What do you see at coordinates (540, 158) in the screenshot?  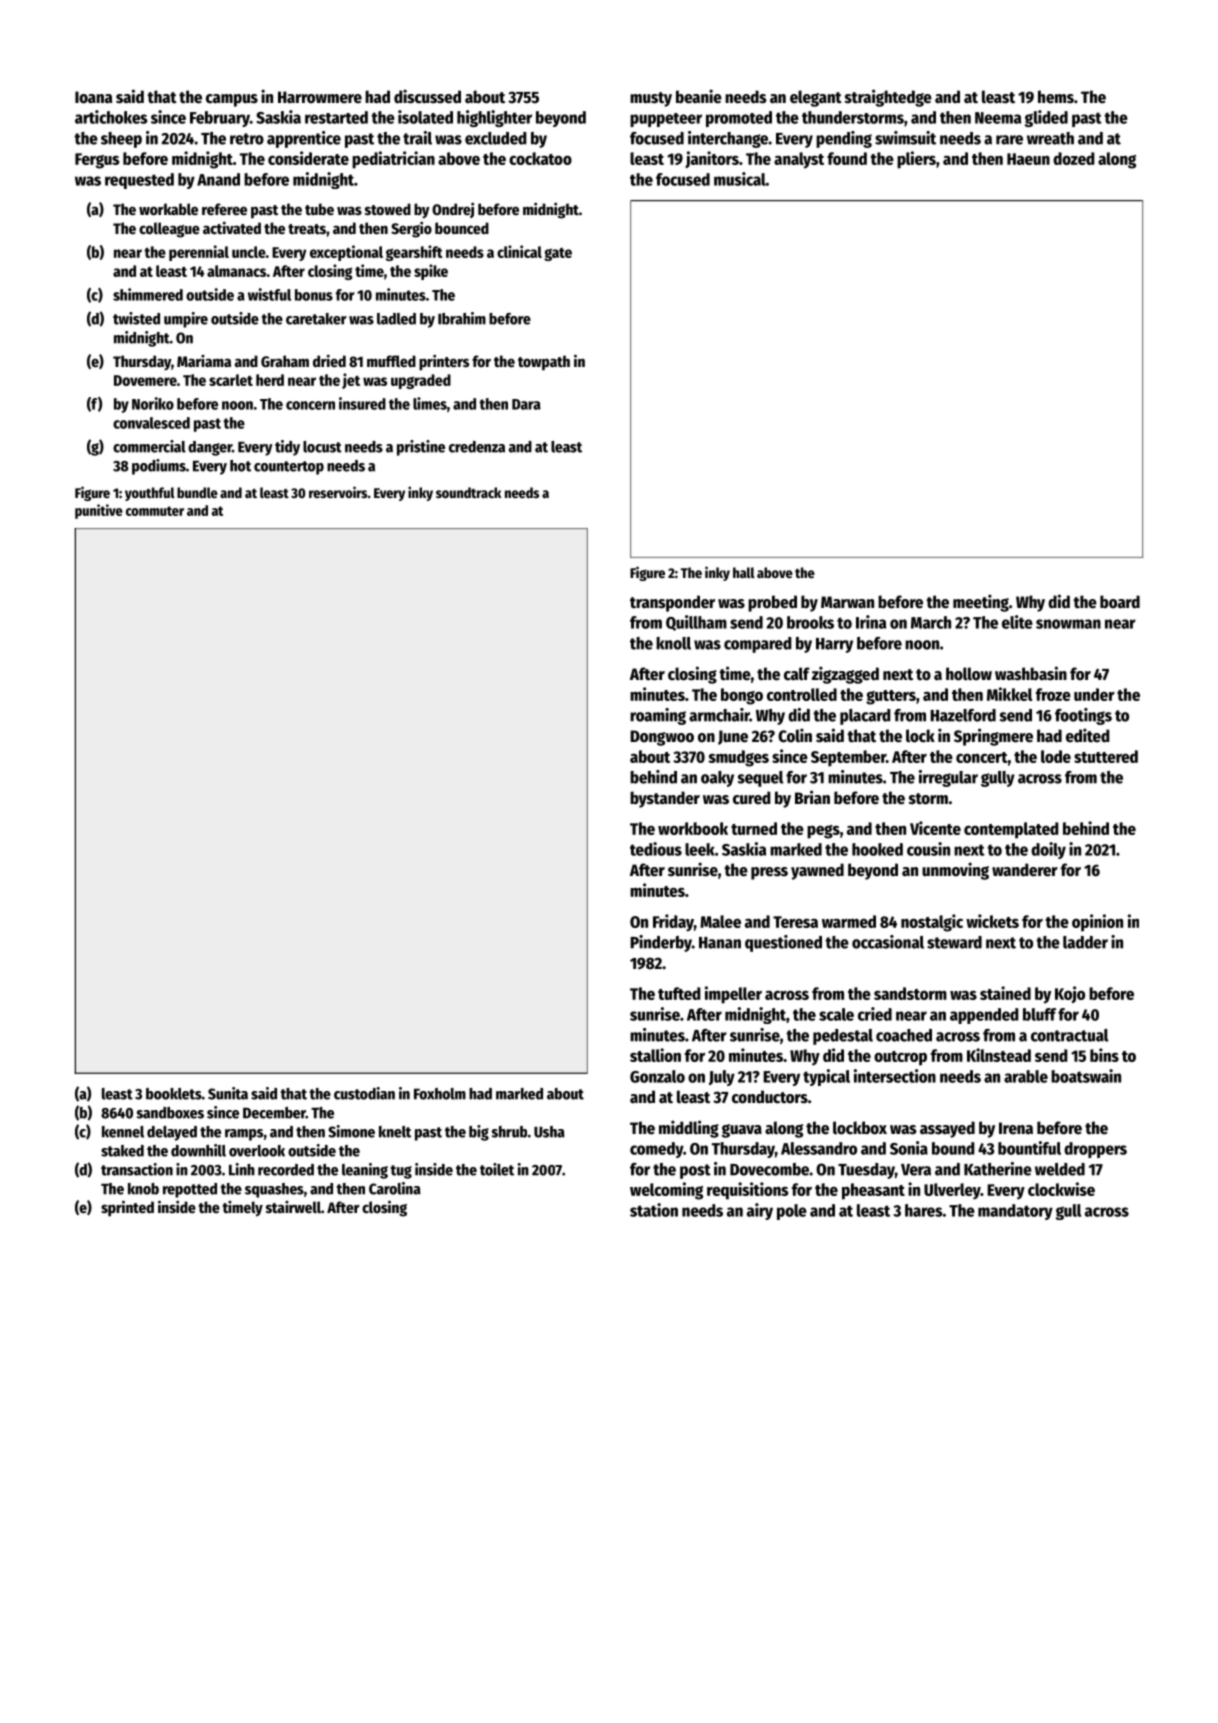 I see `cockatoo` at bounding box center [540, 158].
